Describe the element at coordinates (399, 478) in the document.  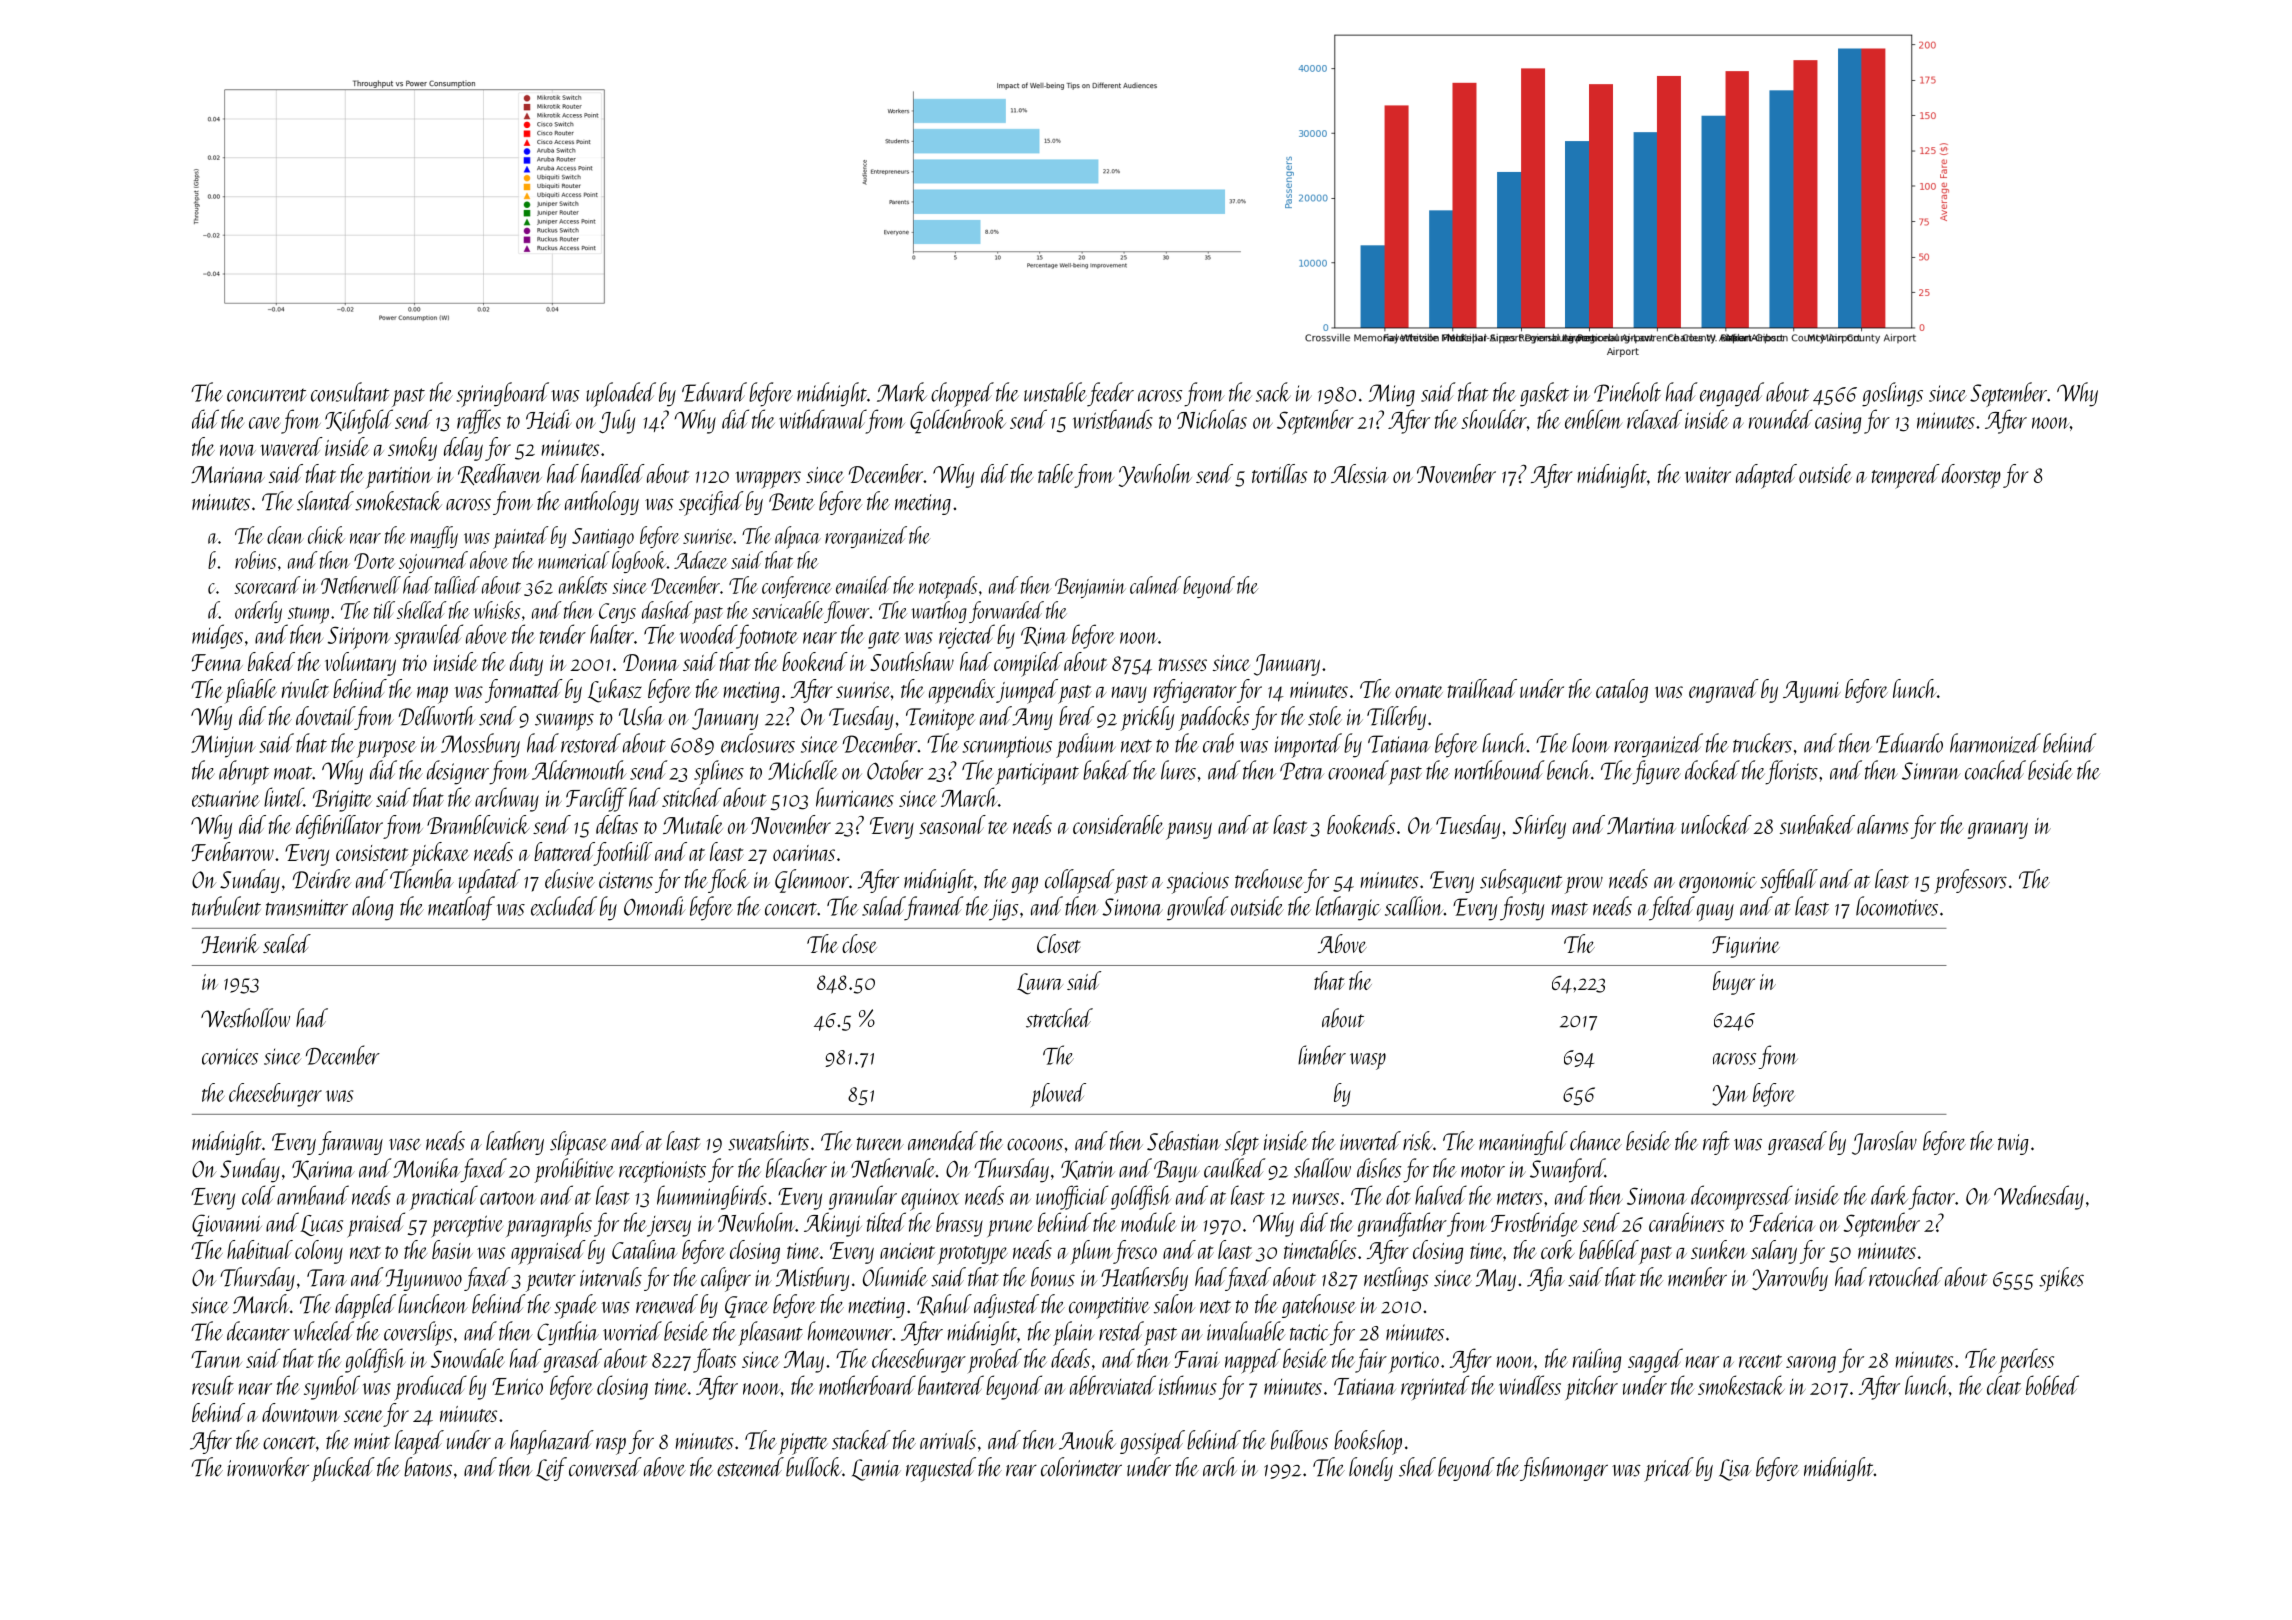
I see `partition` at that location.
